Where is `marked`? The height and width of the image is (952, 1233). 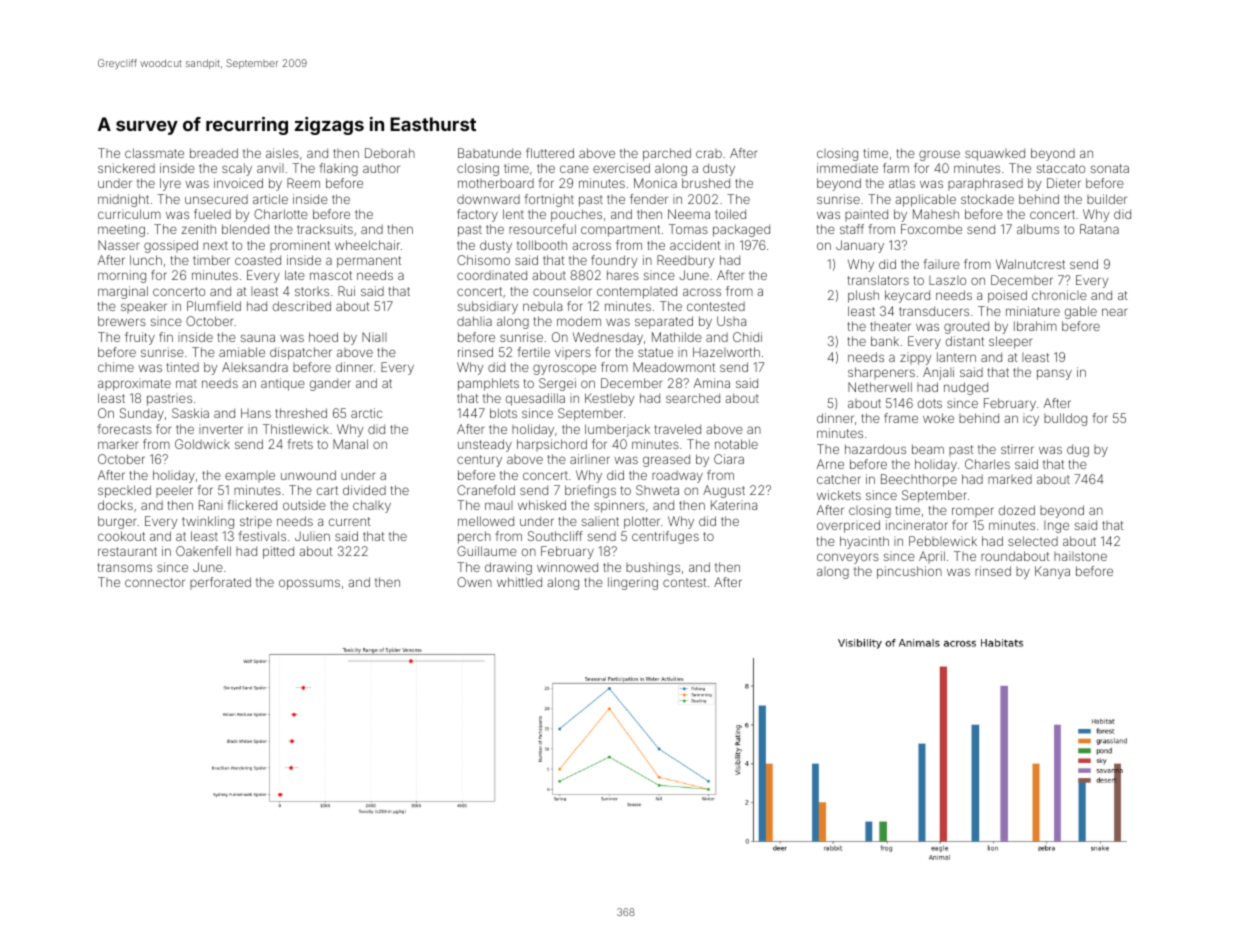
marked is located at coordinates (1010, 479).
